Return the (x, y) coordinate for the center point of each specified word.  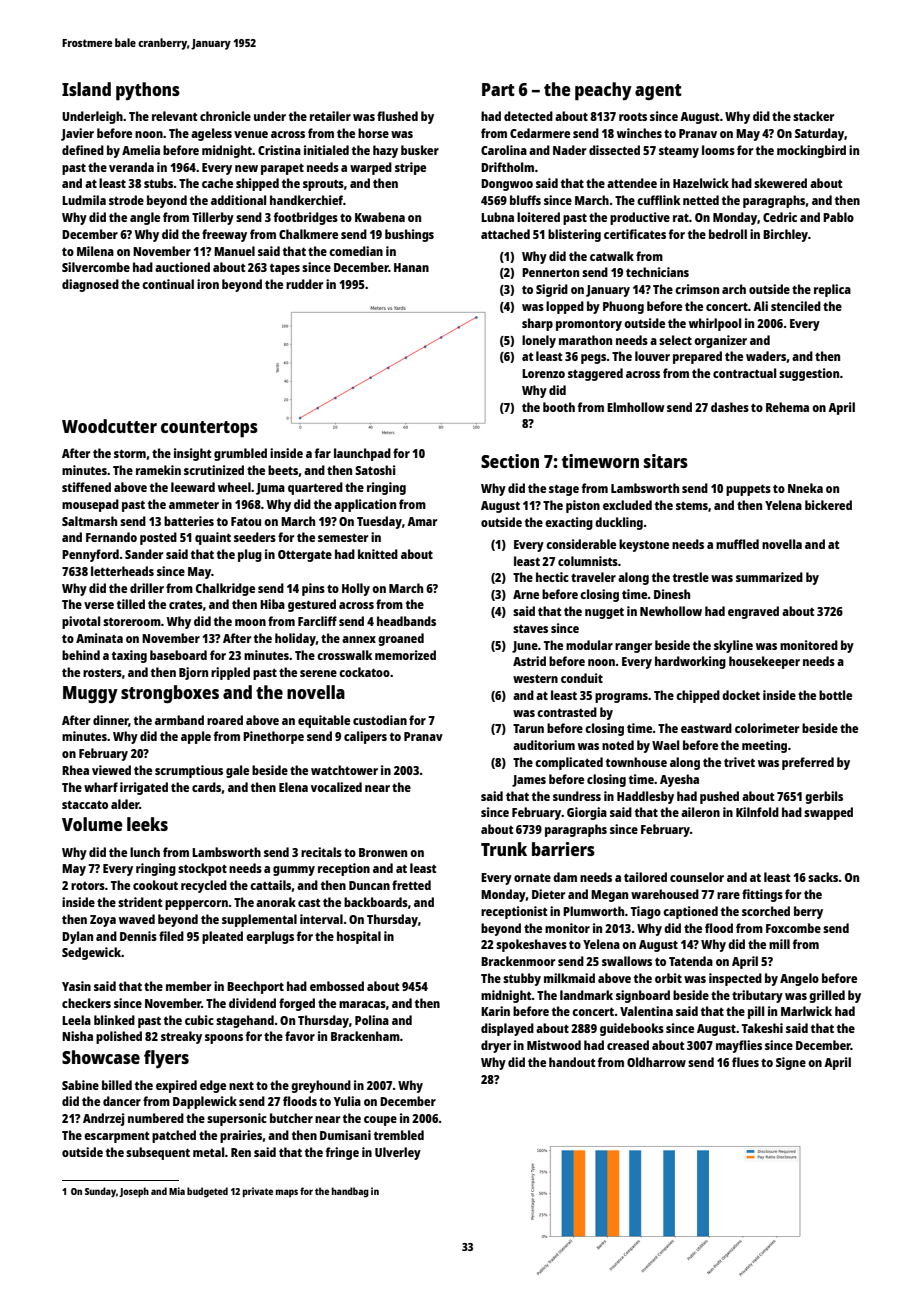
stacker (813, 116)
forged (297, 1004)
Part (498, 89)
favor (300, 1036)
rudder (304, 284)
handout (572, 1062)
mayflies (739, 1046)
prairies (241, 1136)
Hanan (411, 267)
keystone (644, 545)
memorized (405, 655)
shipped (257, 184)
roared (225, 720)
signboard (643, 996)
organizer (720, 341)
